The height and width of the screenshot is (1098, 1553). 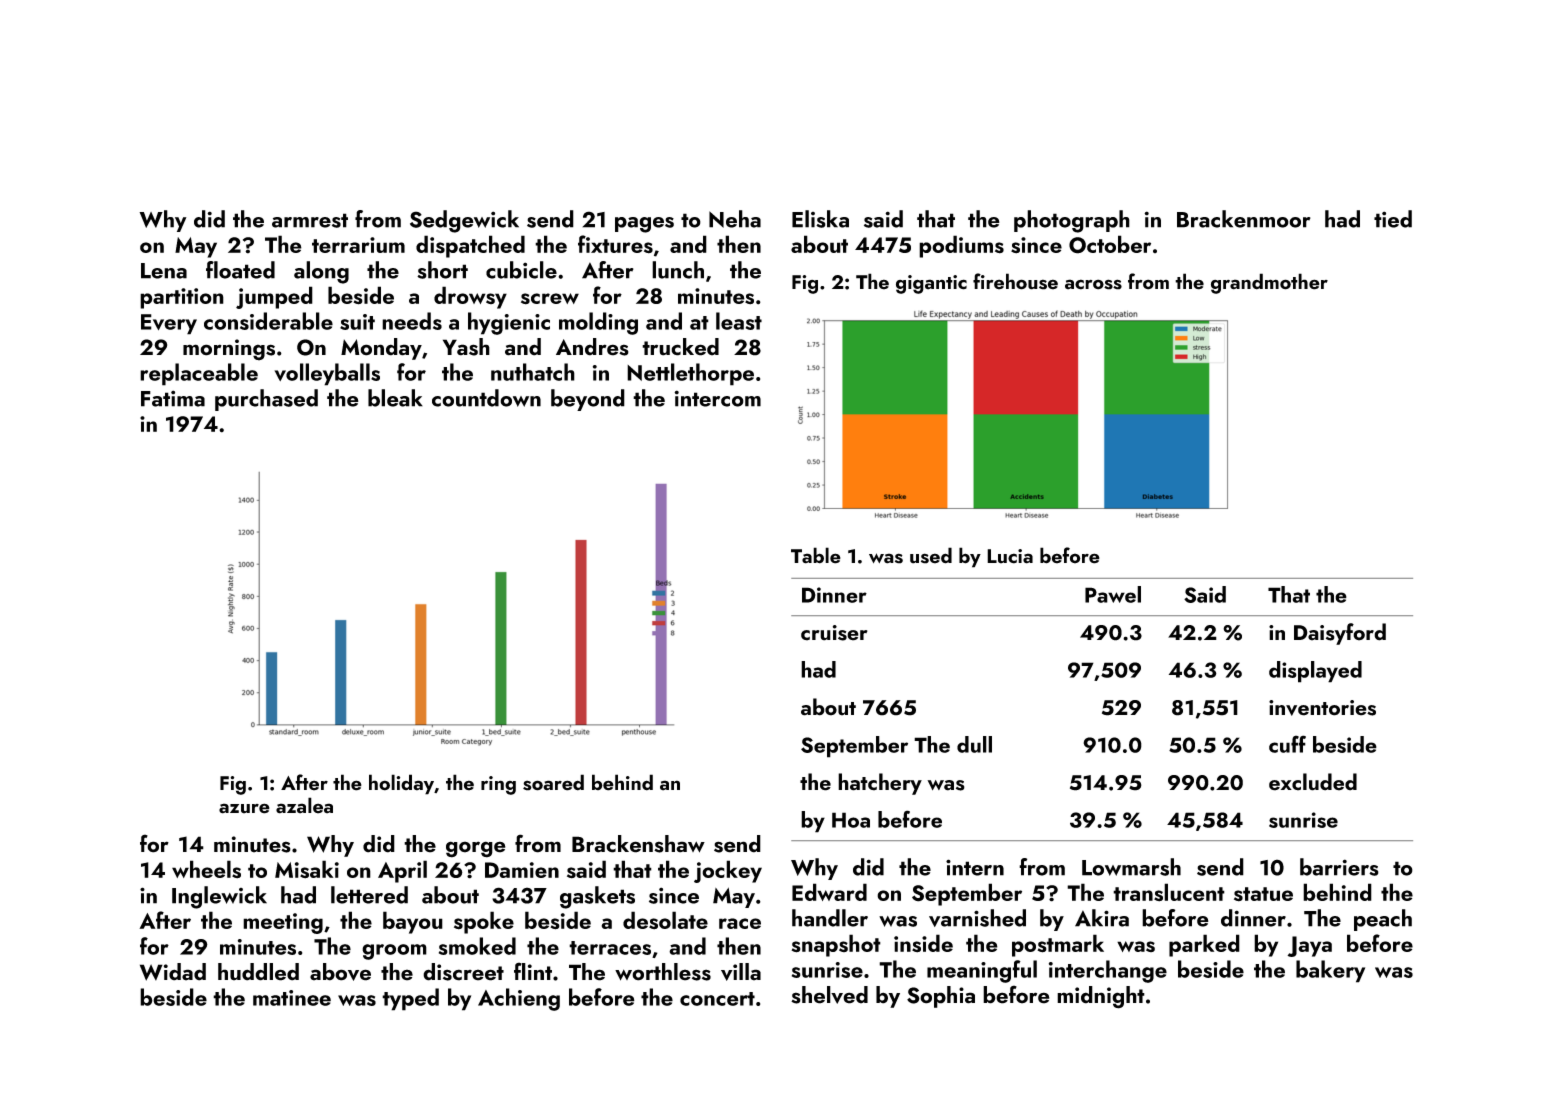 I want to click on photograph, so click(x=1072, y=221).
